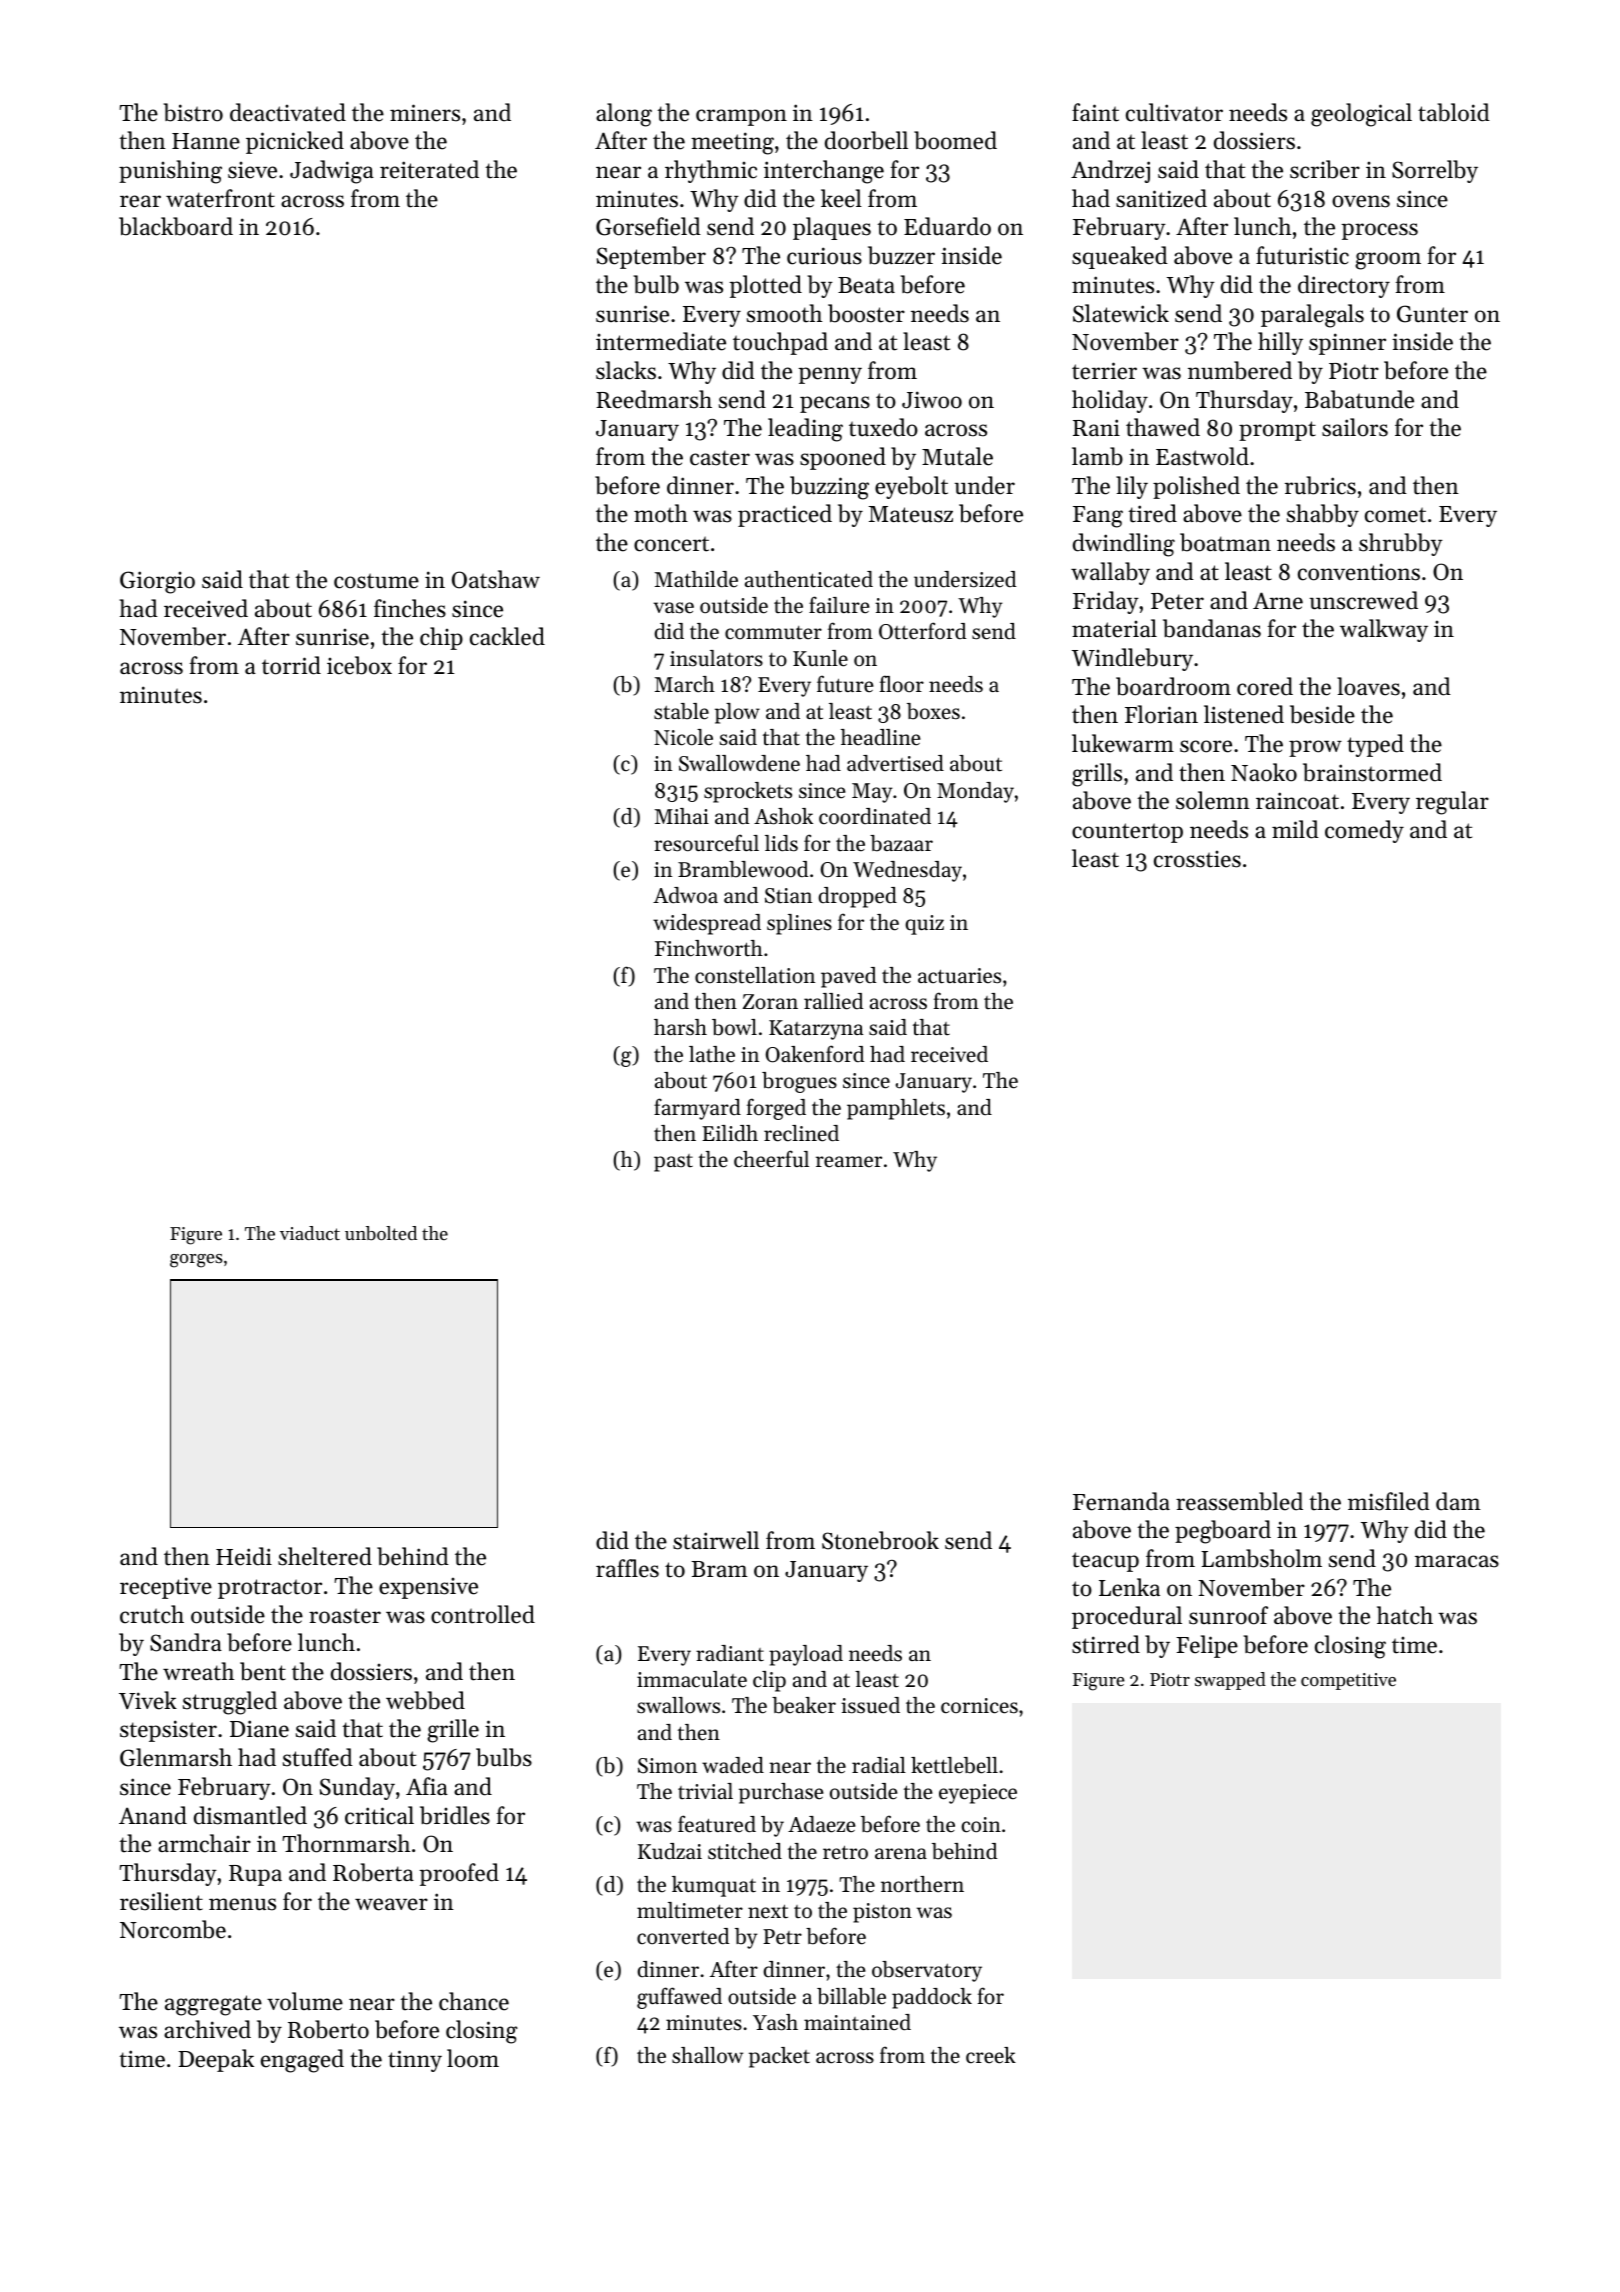 Image resolution: width=1620 pixels, height=2292 pixels. What do you see at coordinates (291, 665) in the screenshot?
I see `torrid` at bounding box center [291, 665].
